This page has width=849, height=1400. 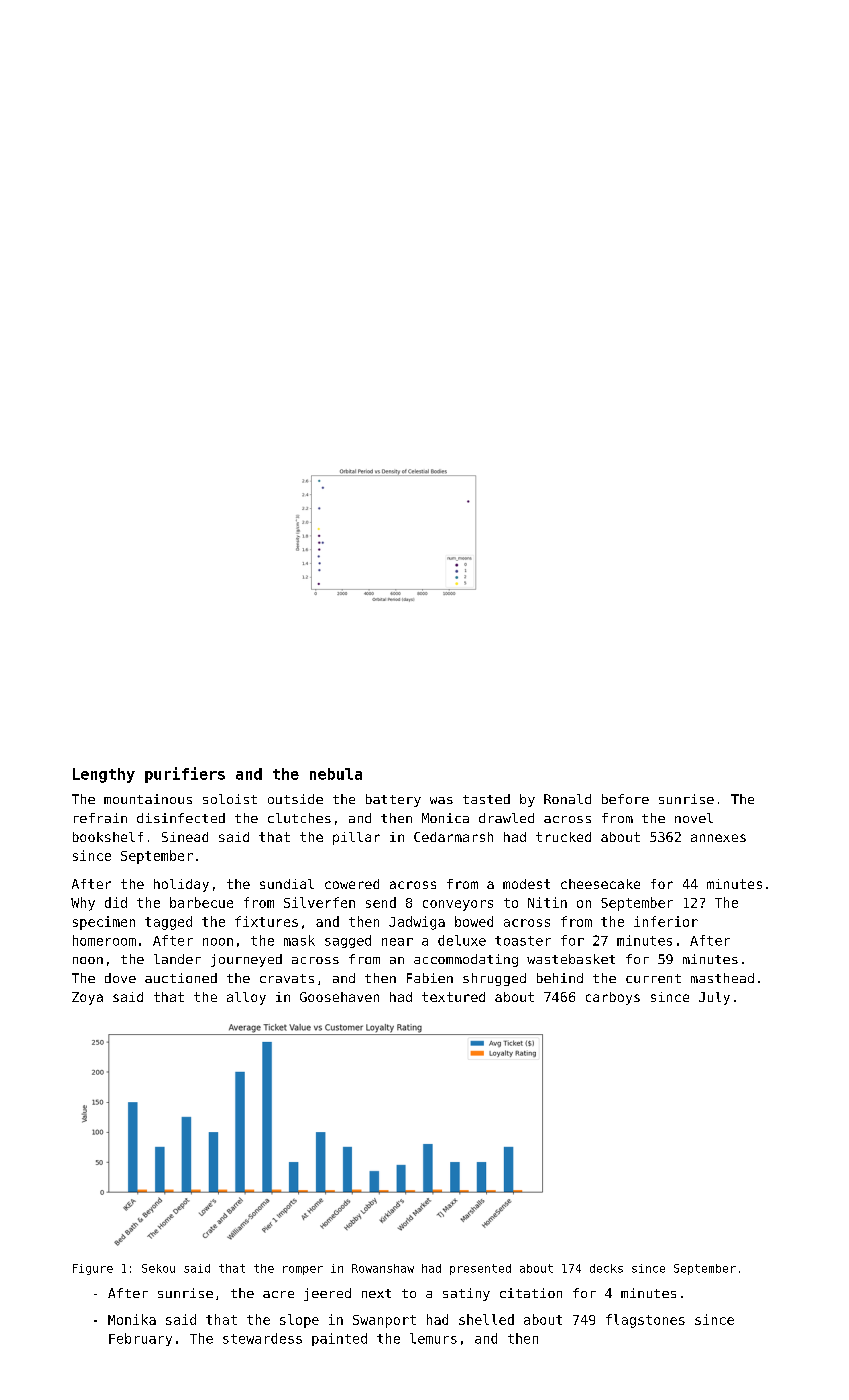 What do you see at coordinates (613, 998) in the page?
I see `carboys` at bounding box center [613, 998].
